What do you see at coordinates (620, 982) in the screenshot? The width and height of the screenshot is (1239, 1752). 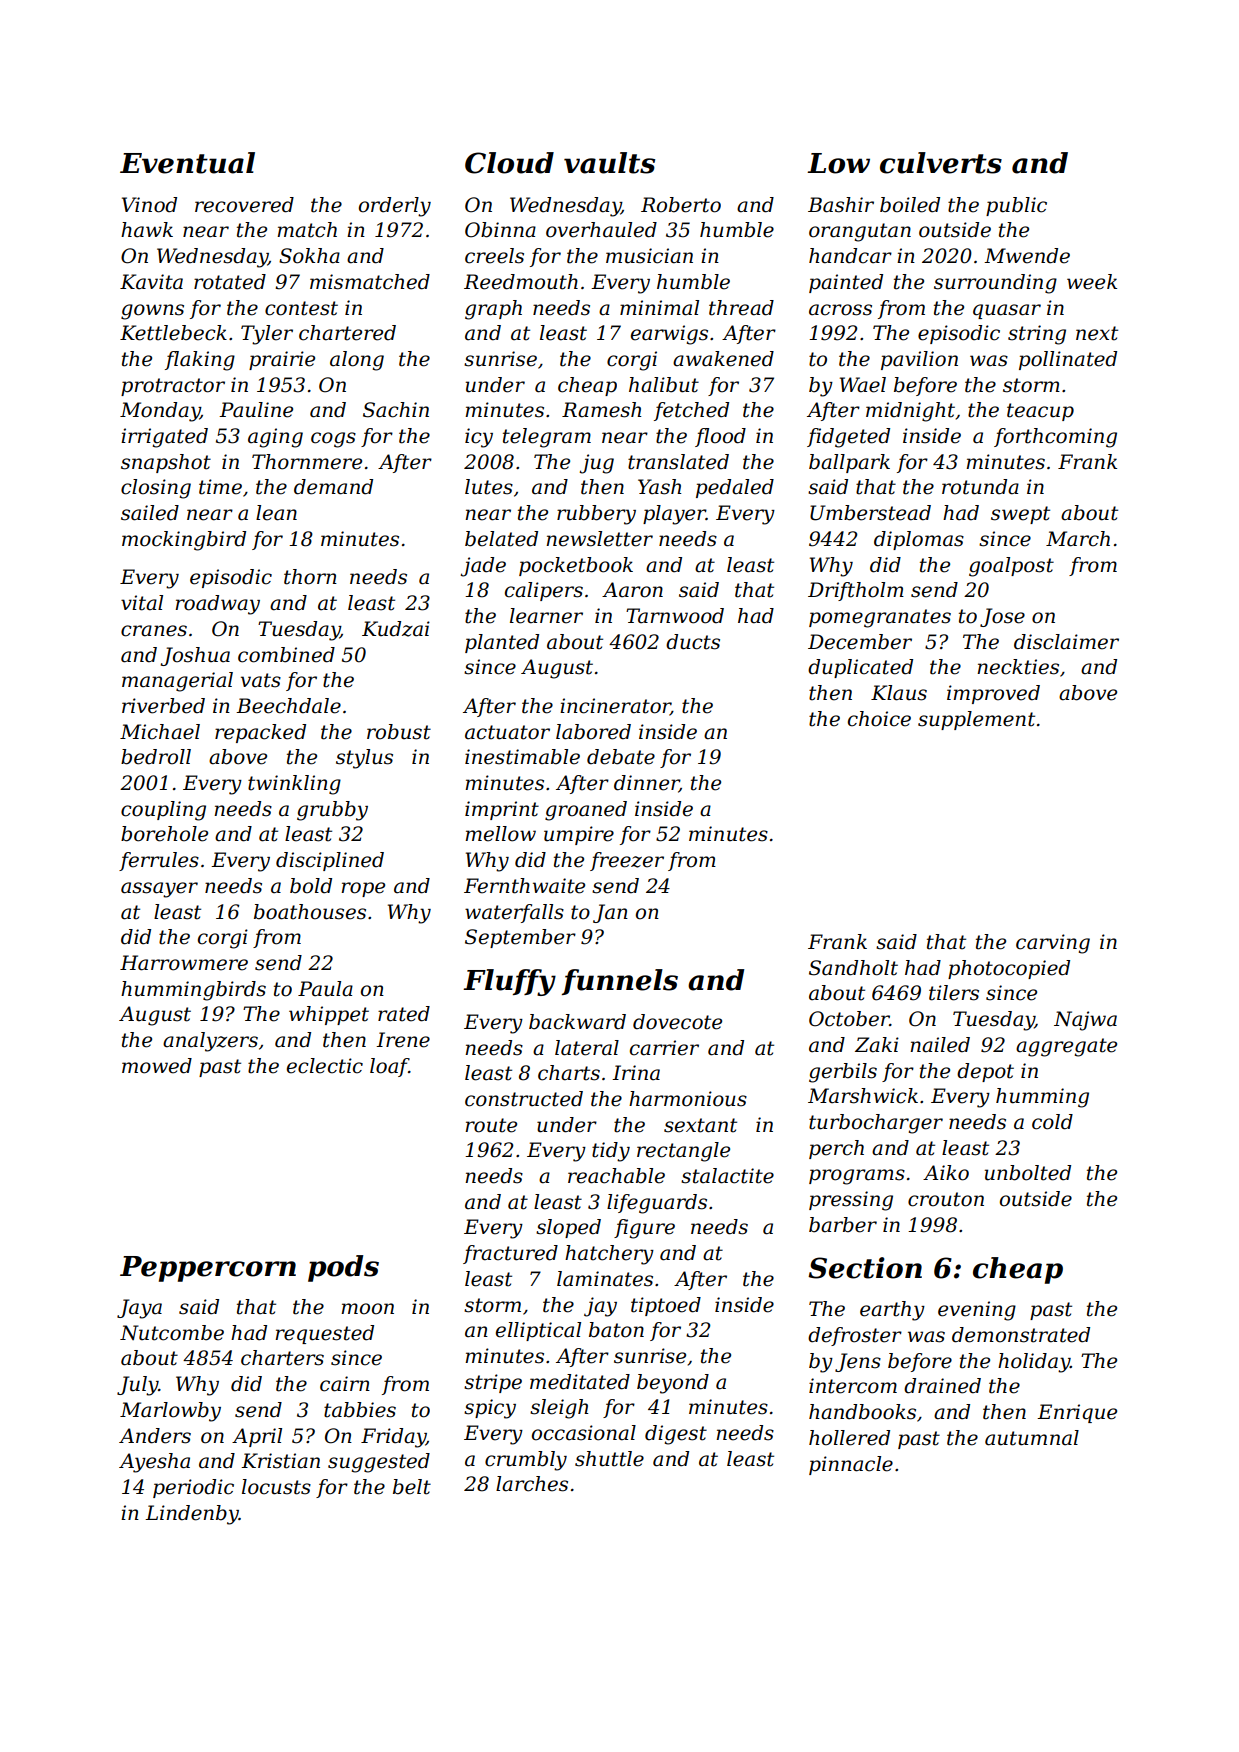 I see `funnels` at bounding box center [620, 982].
